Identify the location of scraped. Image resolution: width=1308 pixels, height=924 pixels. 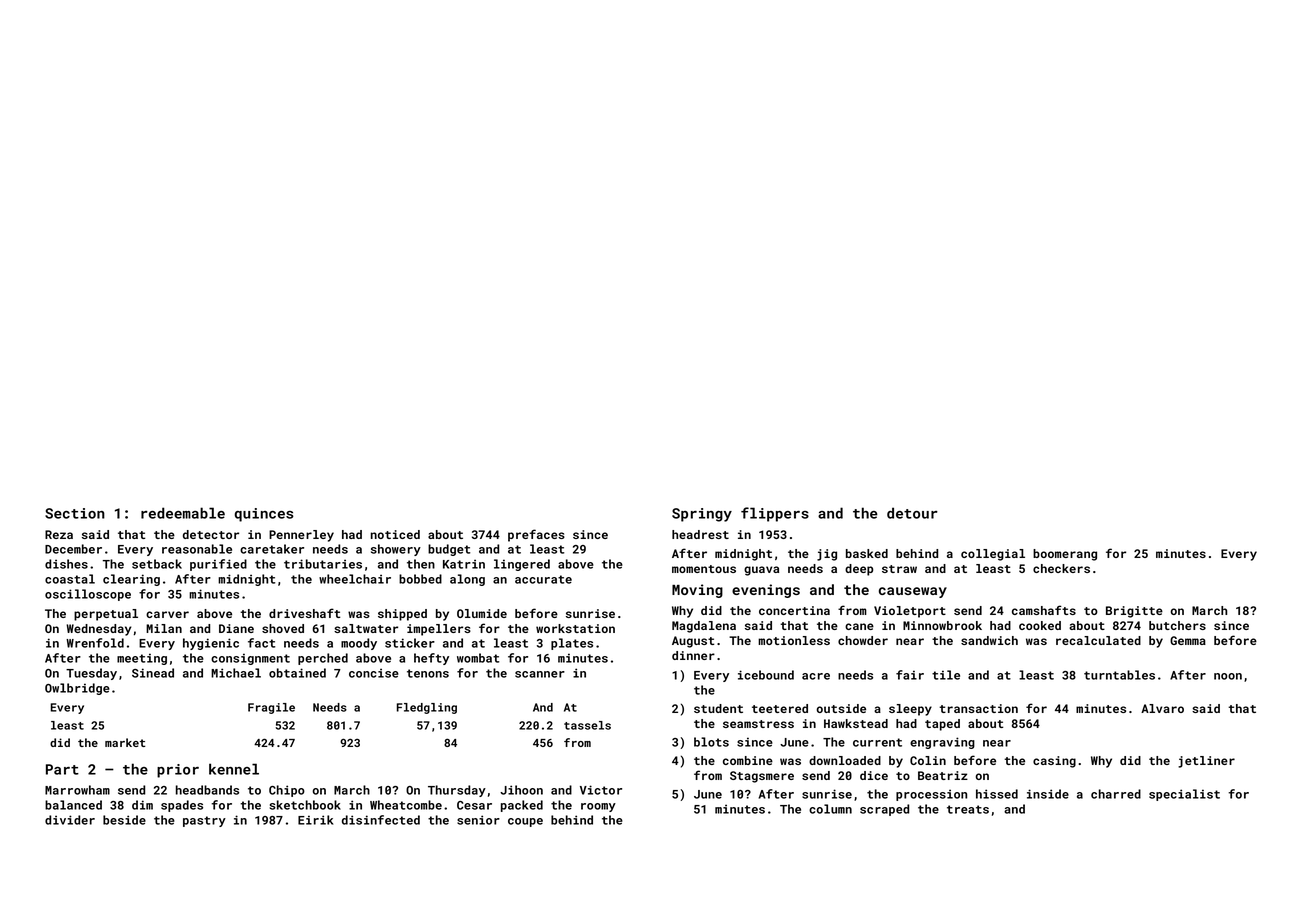
(885, 810).
